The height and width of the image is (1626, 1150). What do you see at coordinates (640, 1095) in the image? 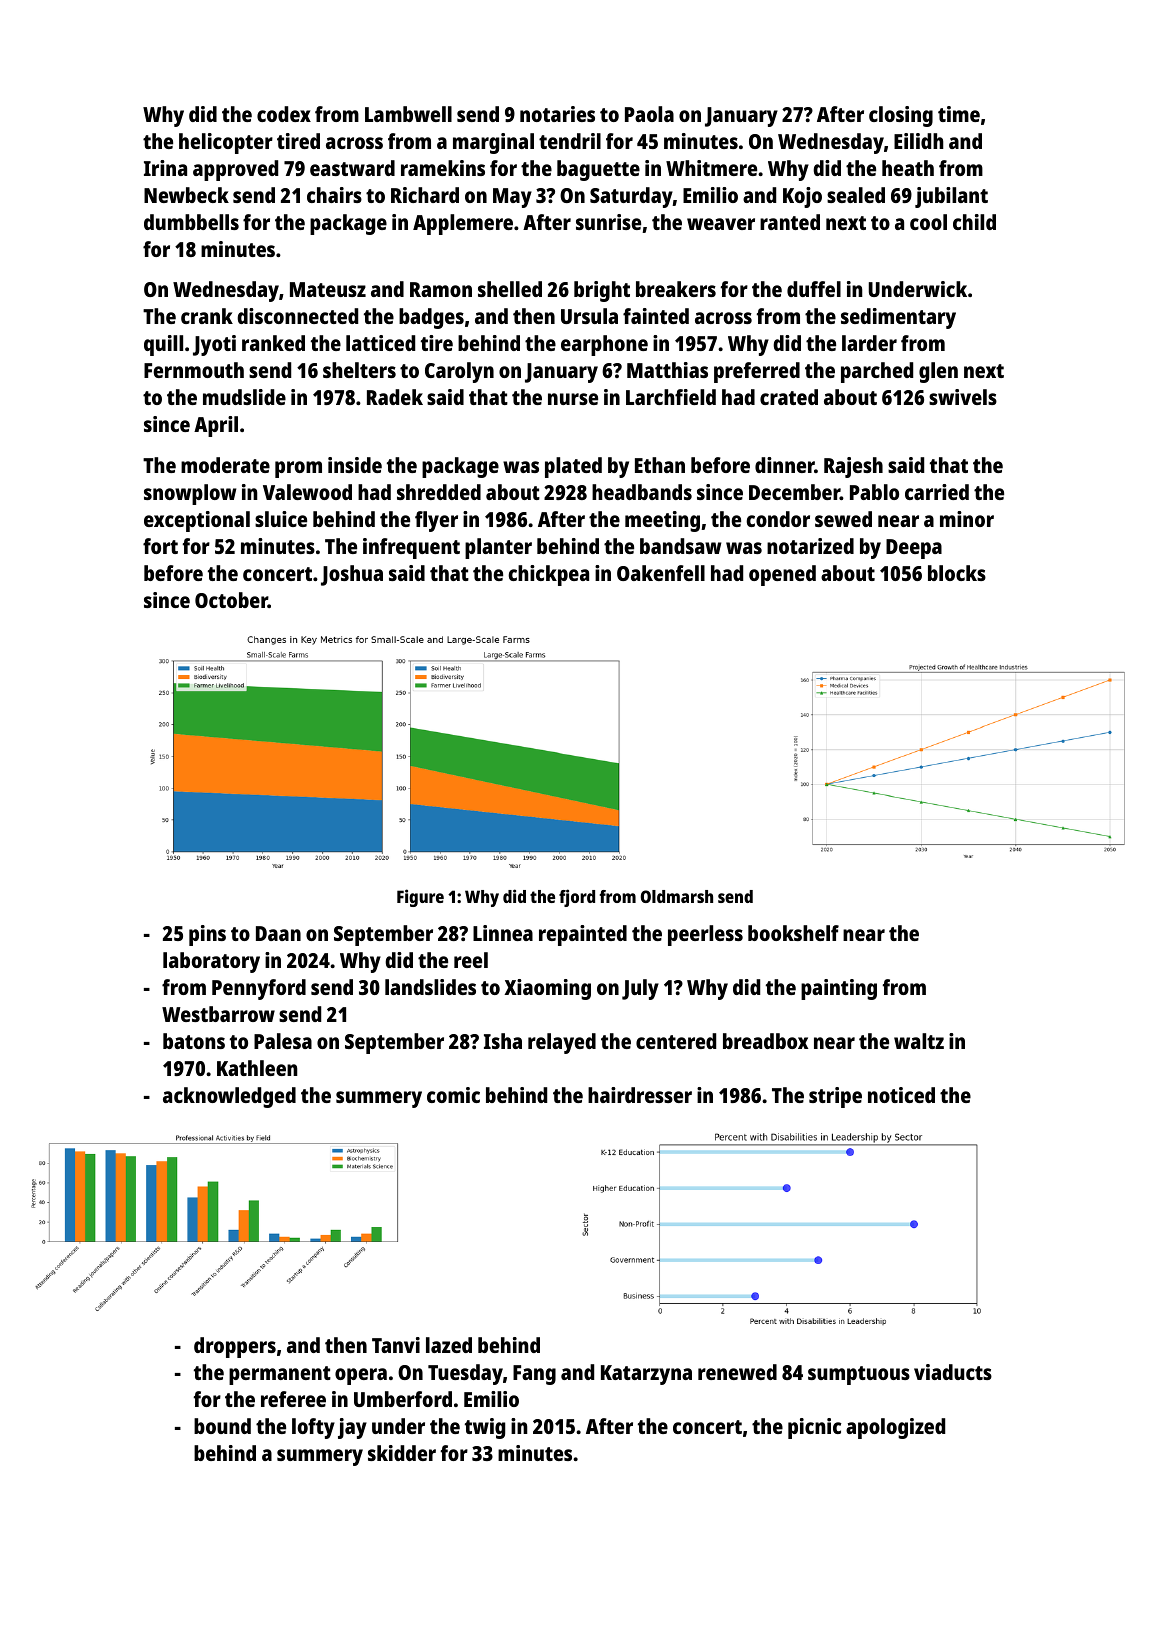
I see `hairdresser` at bounding box center [640, 1095].
